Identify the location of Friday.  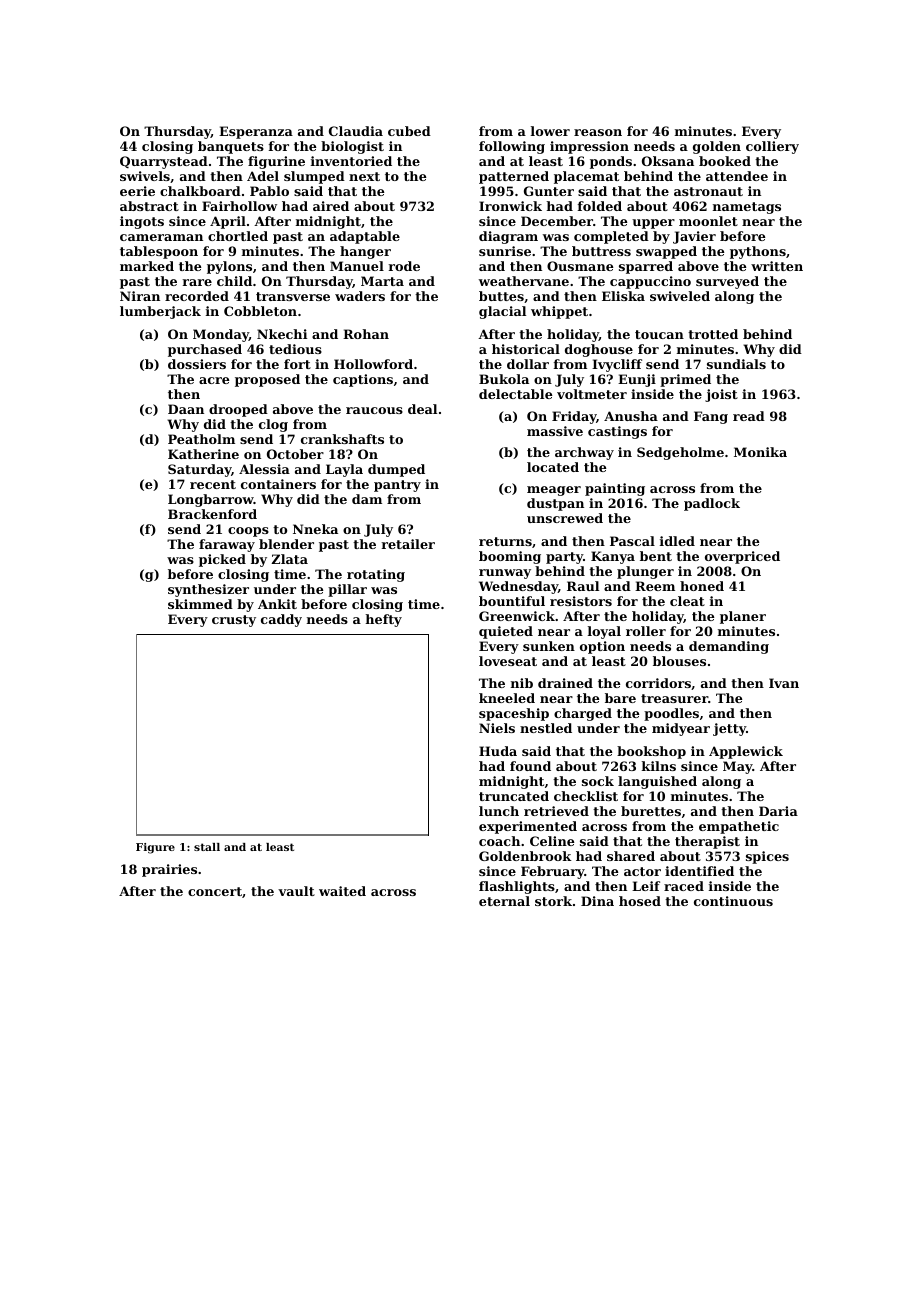
(574, 417).
